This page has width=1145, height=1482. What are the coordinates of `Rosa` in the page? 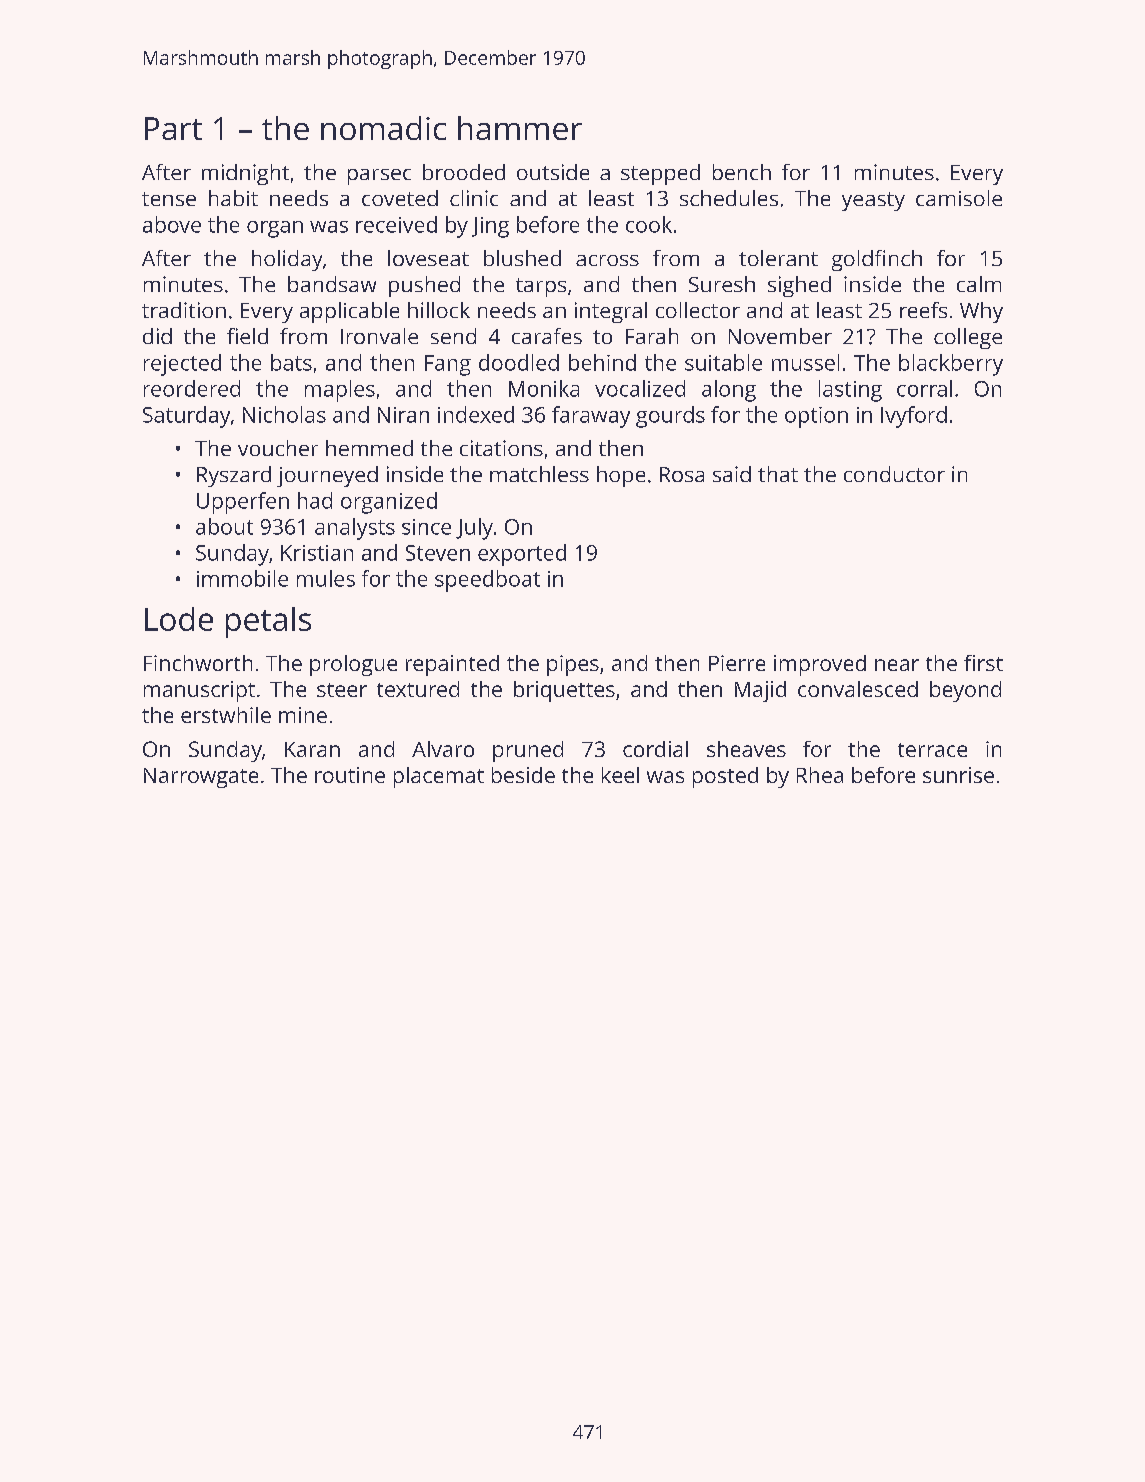 It's located at (682, 474).
